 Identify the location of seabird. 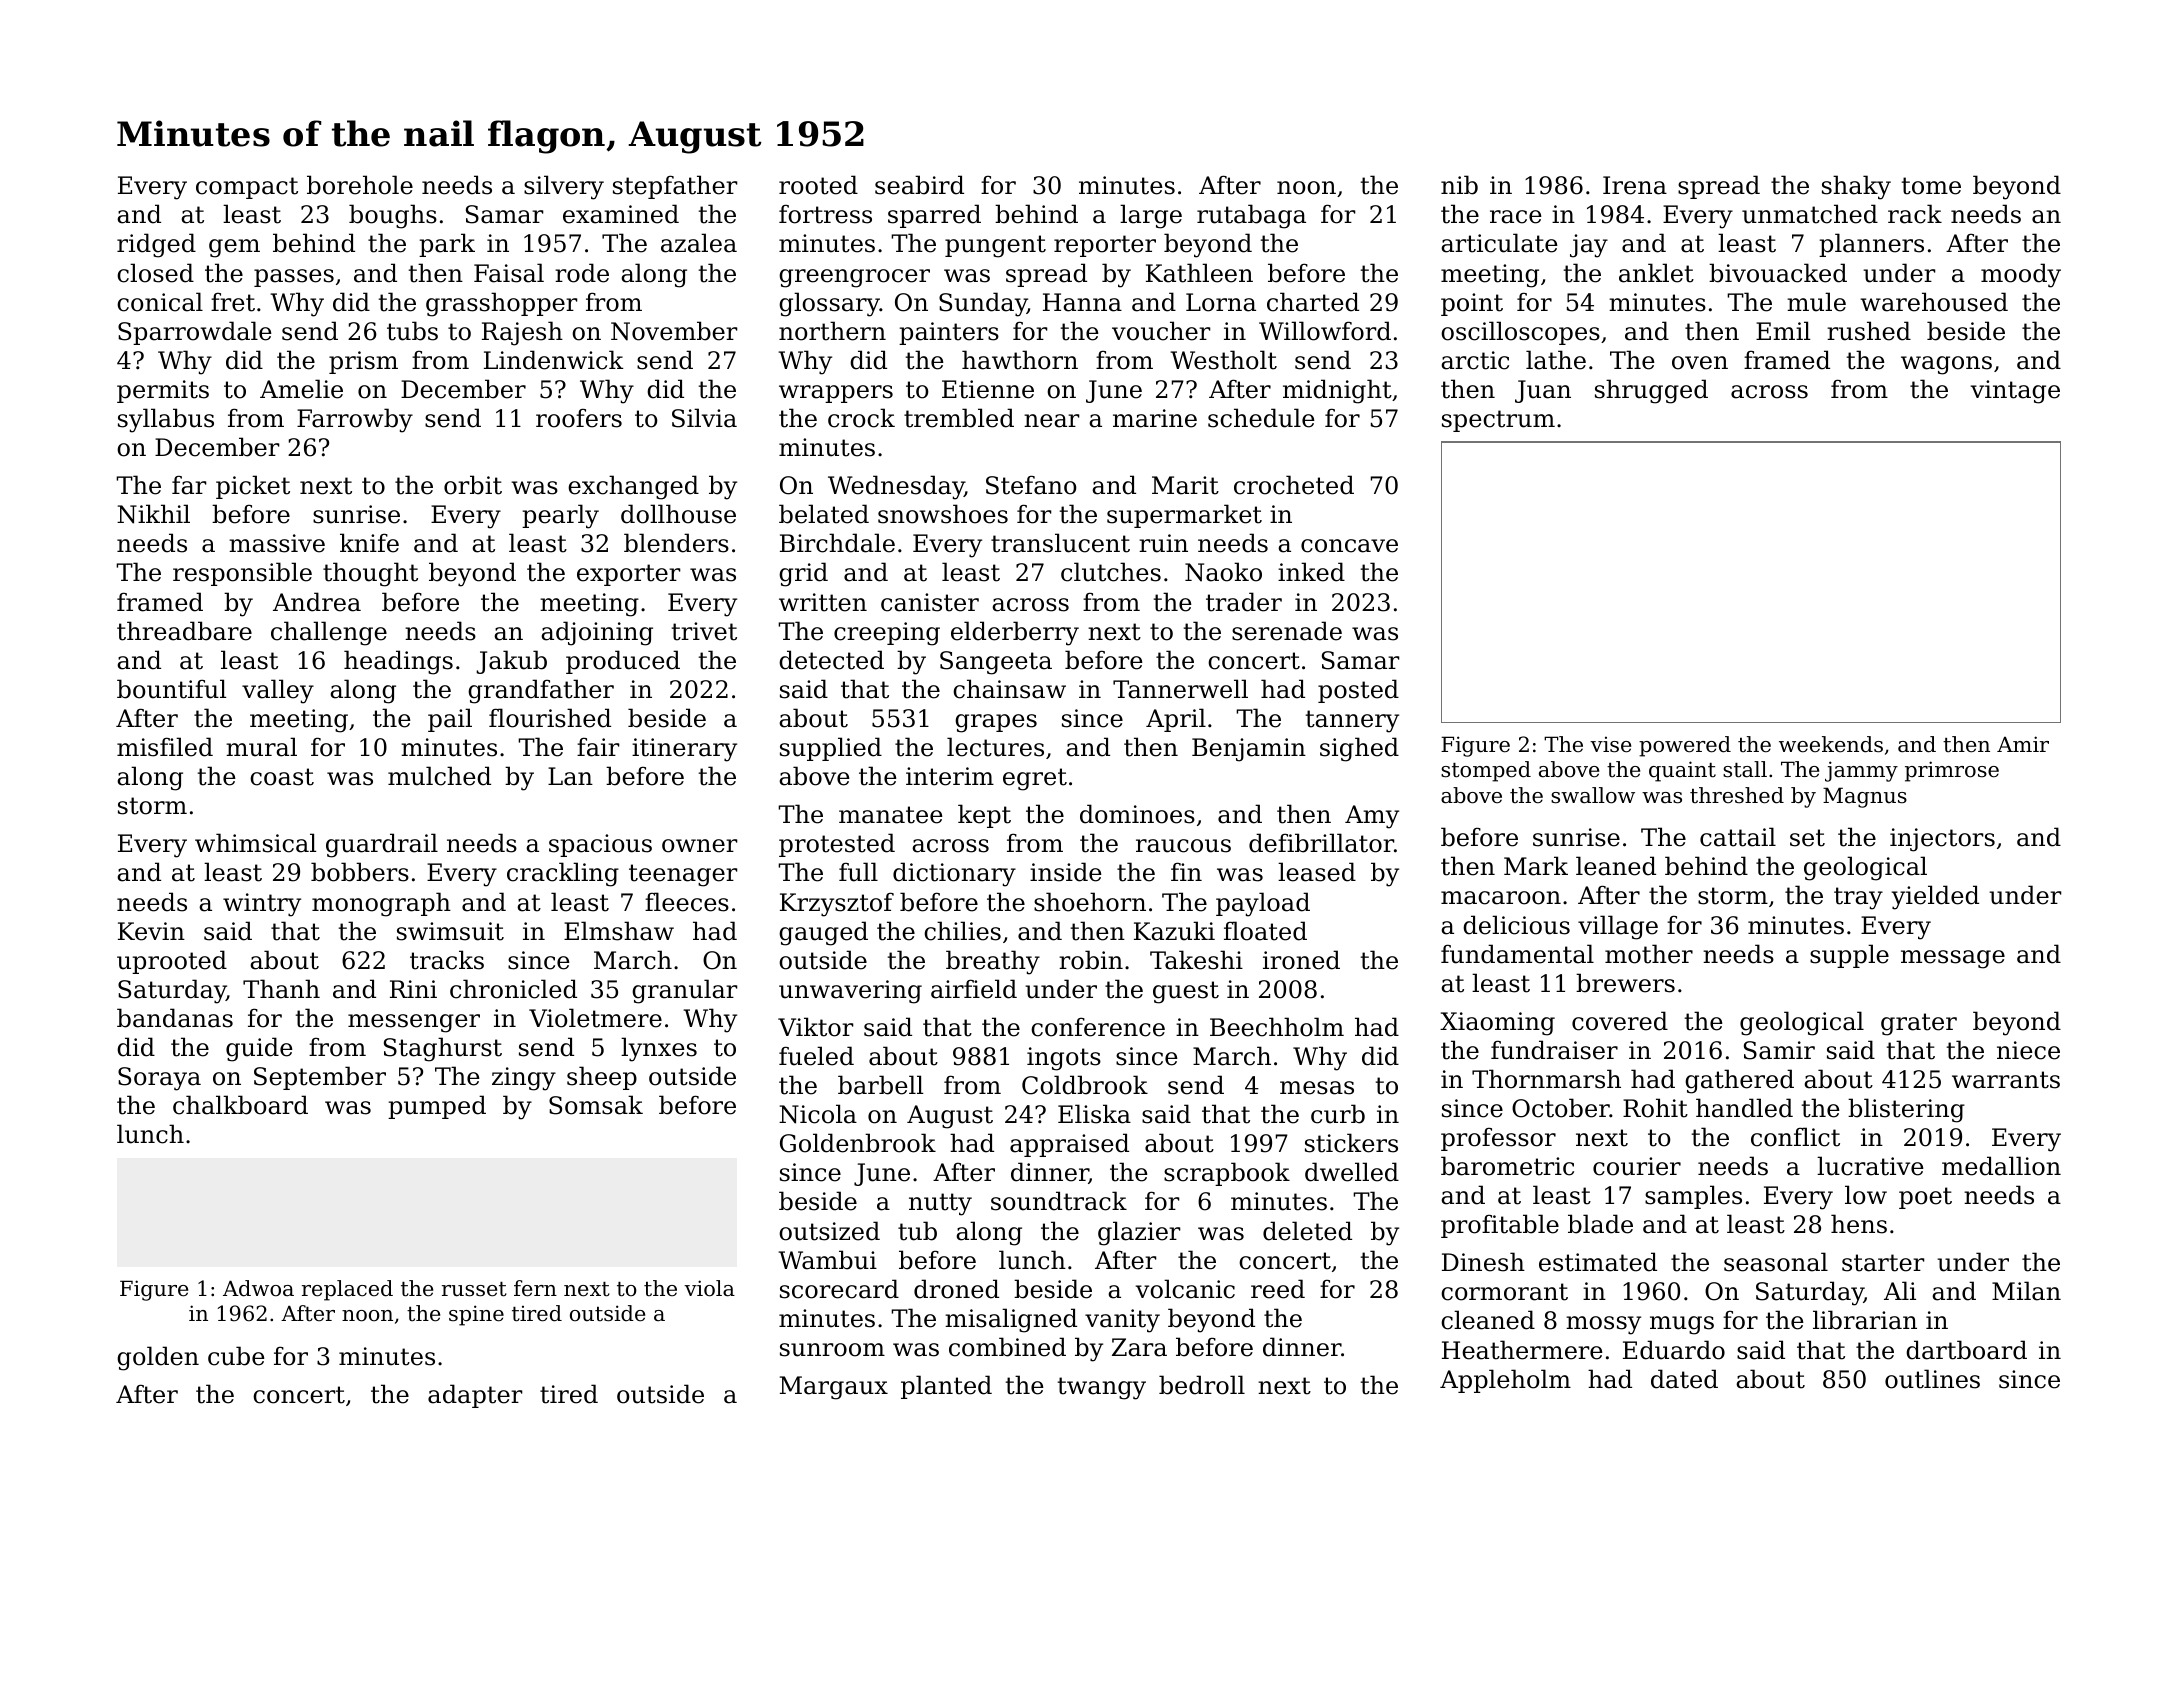
(919, 185).
